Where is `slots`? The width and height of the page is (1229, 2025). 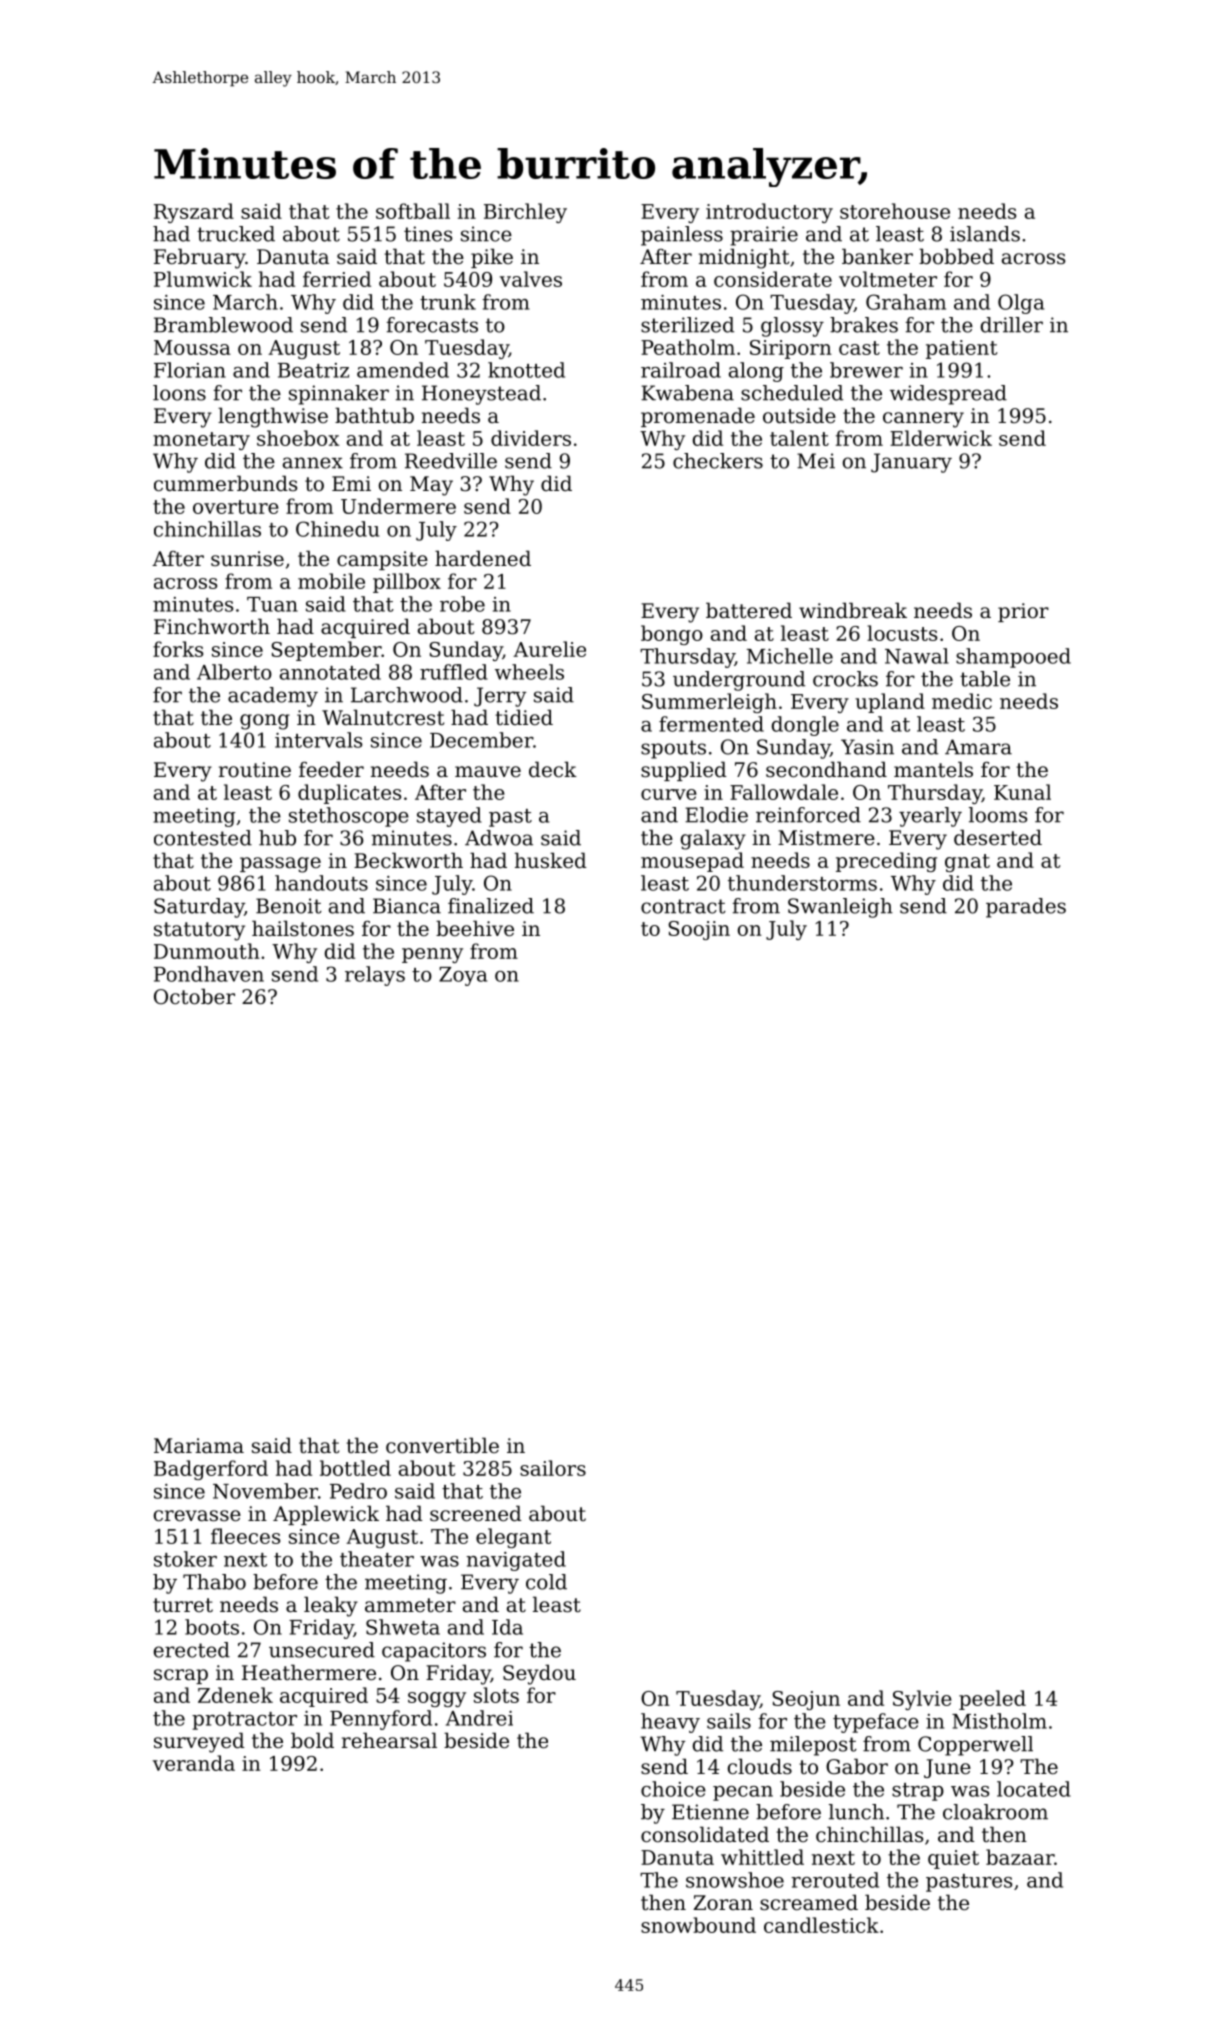
slots is located at coordinates (496, 1695).
